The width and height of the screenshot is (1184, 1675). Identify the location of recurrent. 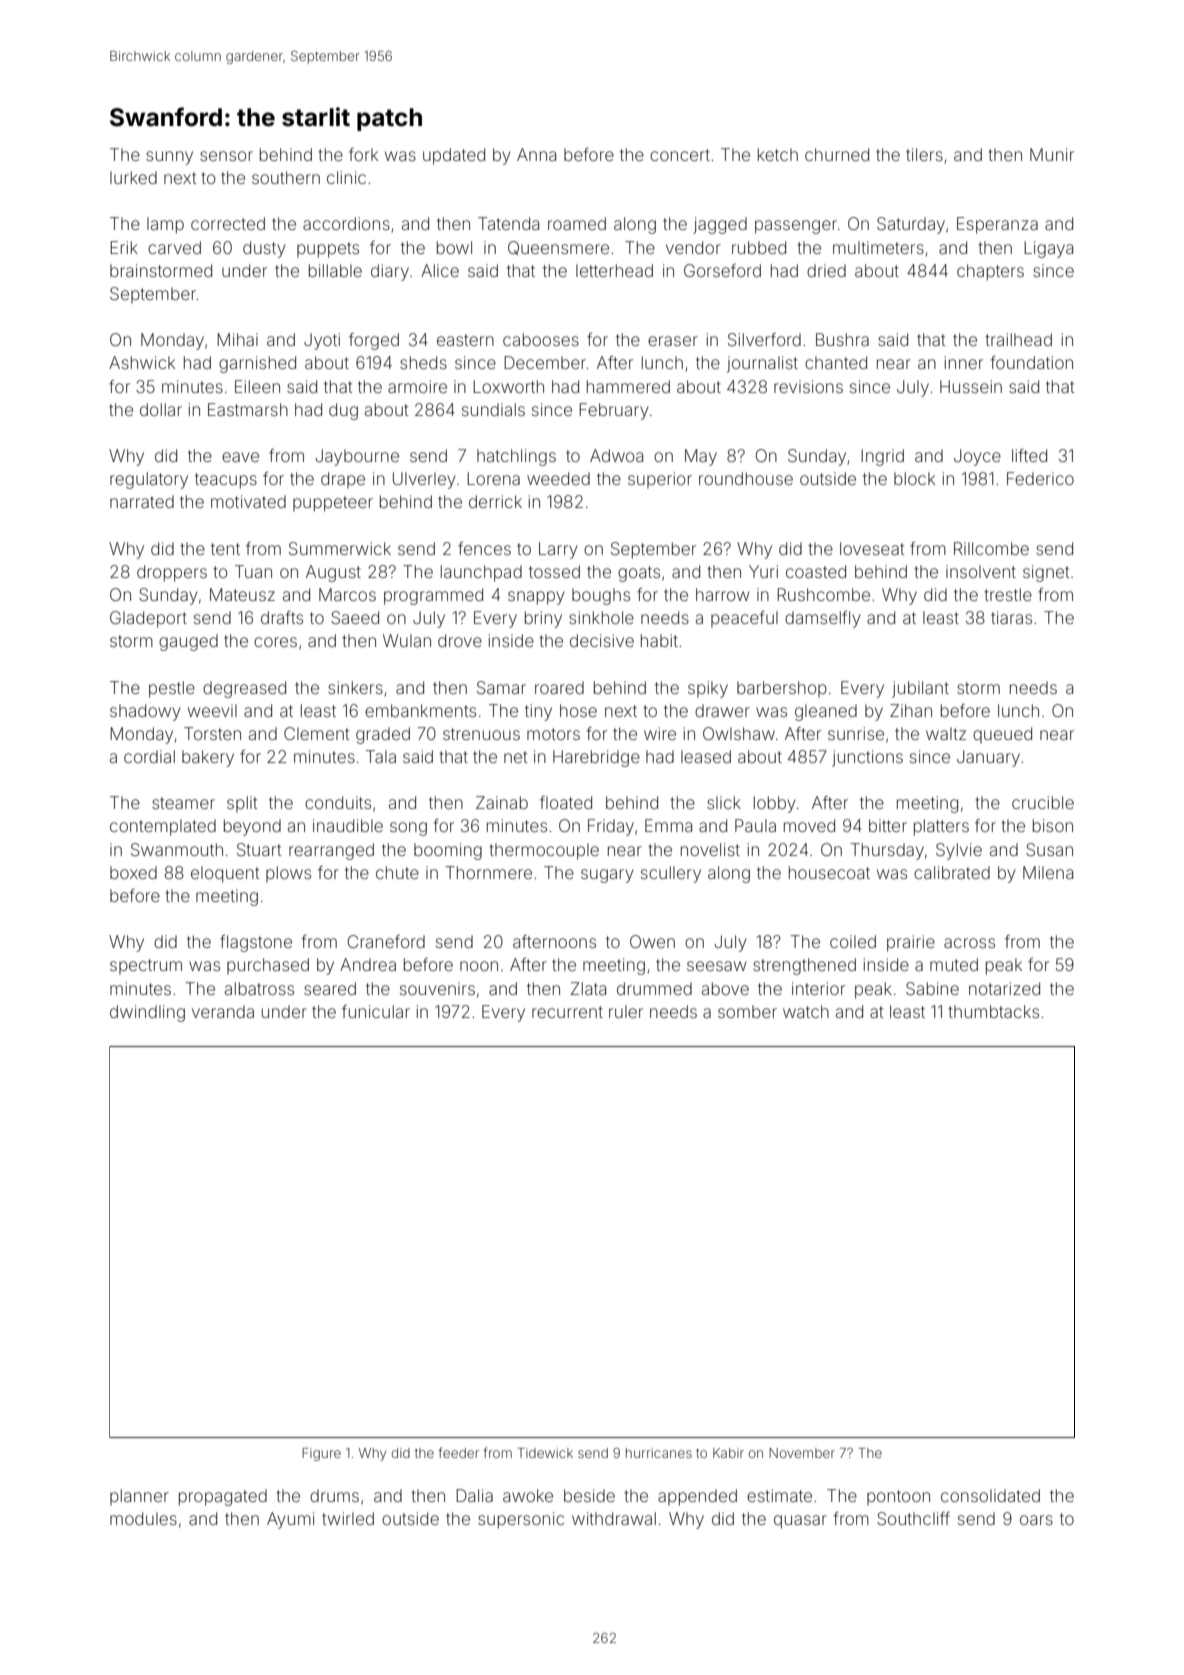
(567, 1012).
